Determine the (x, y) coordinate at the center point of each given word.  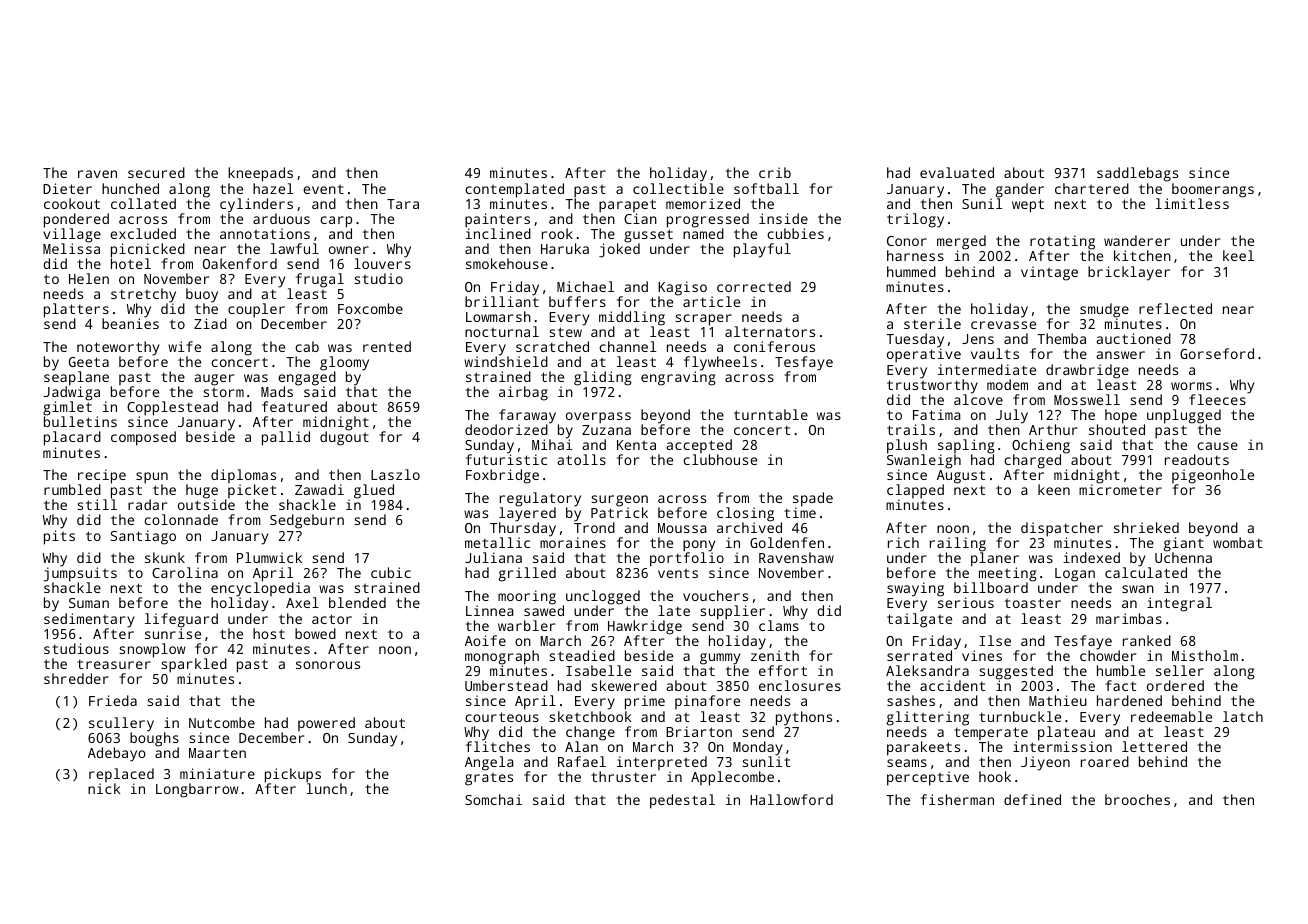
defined (1032, 799)
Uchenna (1183, 557)
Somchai (493, 799)
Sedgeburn (307, 521)
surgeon (619, 501)
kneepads (260, 174)
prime (645, 702)
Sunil (982, 203)
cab (307, 346)
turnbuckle (1020, 716)
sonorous (328, 665)
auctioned (1134, 338)
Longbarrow (197, 790)
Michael (585, 286)
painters (497, 220)
